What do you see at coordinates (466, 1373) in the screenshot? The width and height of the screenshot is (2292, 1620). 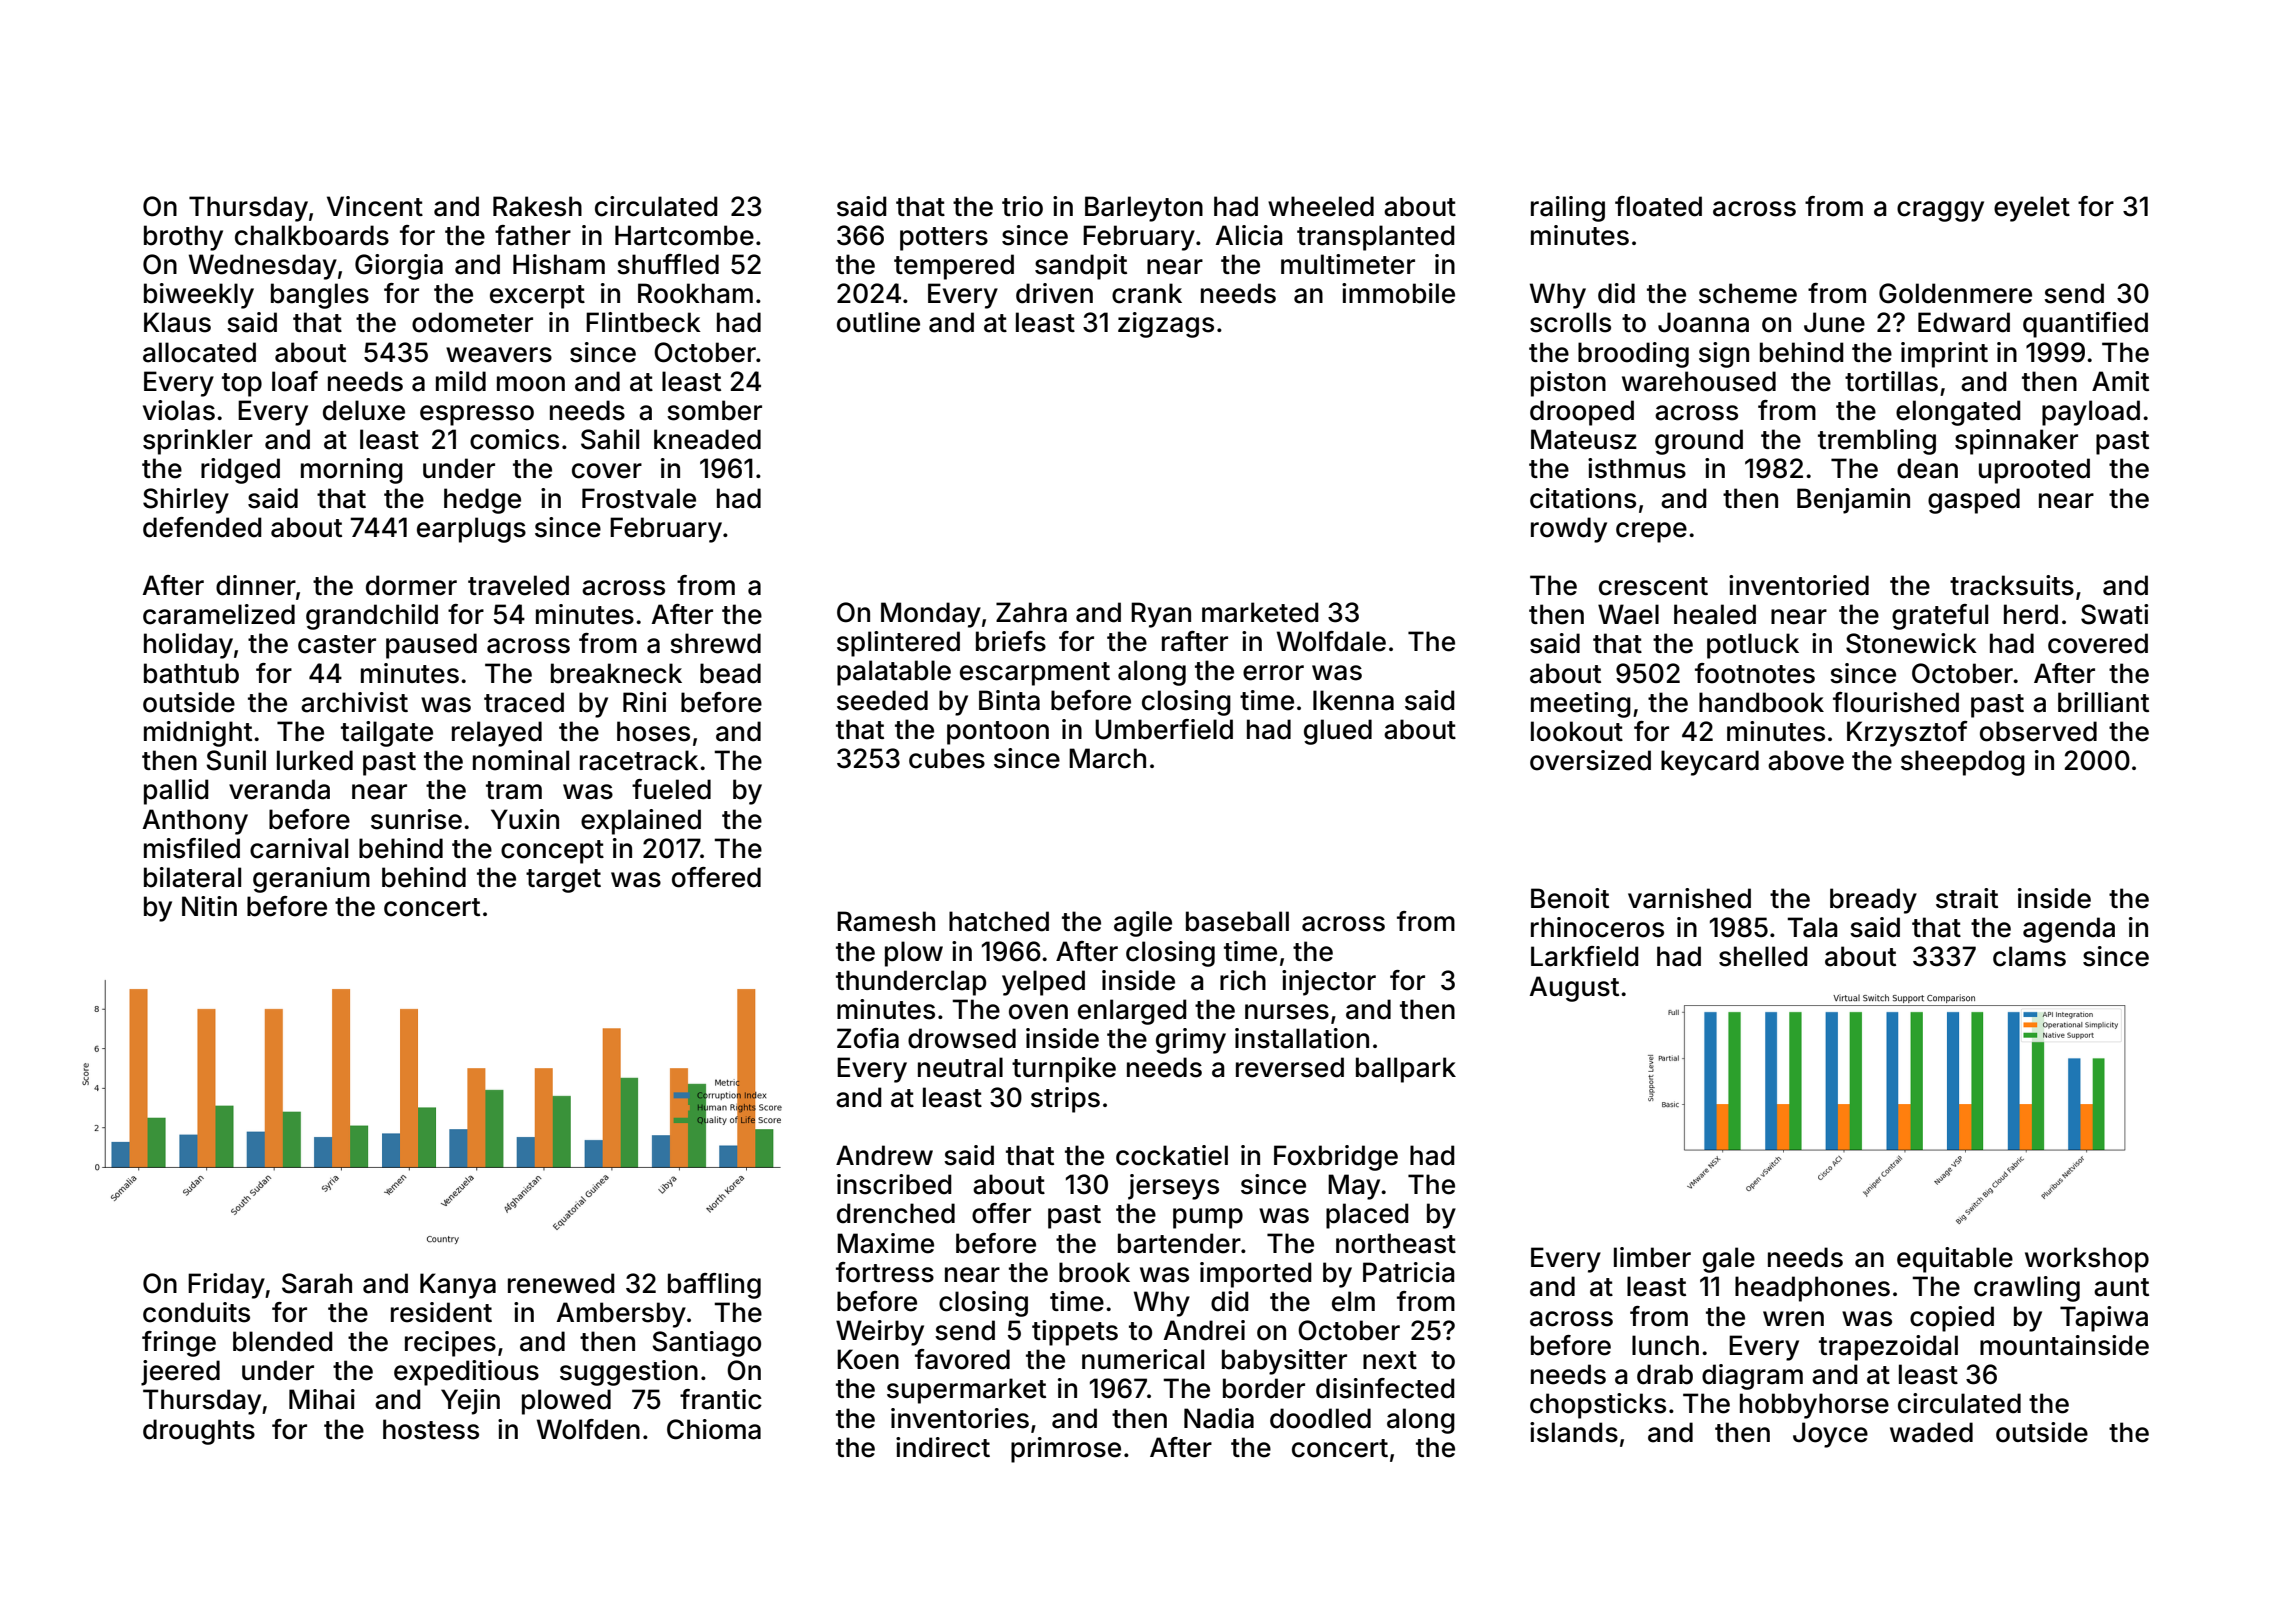 I see `expeditious` at bounding box center [466, 1373].
